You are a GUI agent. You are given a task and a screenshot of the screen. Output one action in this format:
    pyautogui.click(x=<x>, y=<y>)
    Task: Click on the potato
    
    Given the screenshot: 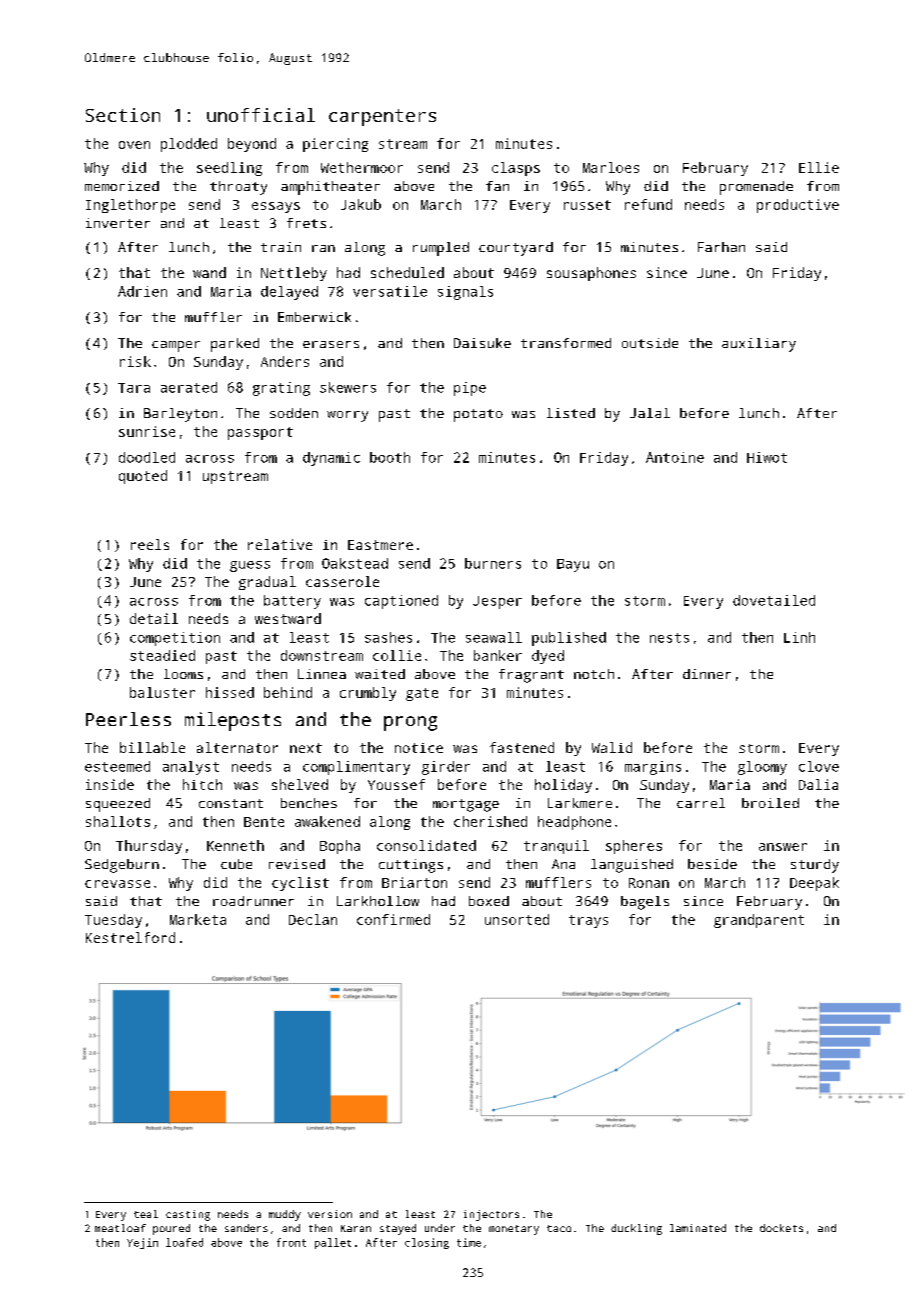 What is the action you would take?
    pyautogui.click(x=478, y=415)
